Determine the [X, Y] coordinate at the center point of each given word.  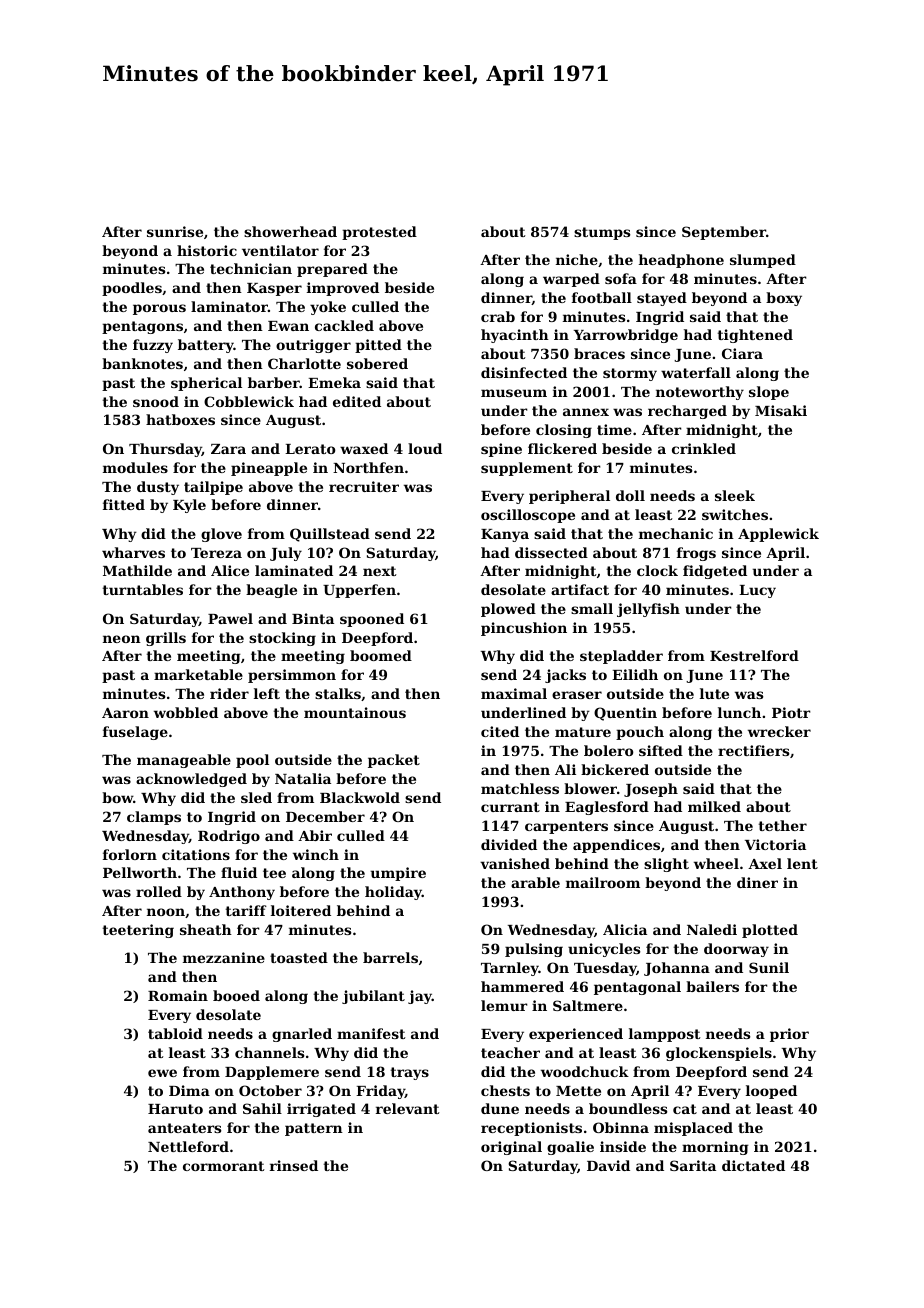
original [511, 1148]
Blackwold [360, 797]
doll [630, 495]
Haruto [175, 1109]
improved [343, 289]
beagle [271, 591]
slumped [763, 261]
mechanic [676, 533]
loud [425, 448]
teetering [138, 931]
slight [666, 865]
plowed [508, 610]
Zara [228, 449]
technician [251, 268]
